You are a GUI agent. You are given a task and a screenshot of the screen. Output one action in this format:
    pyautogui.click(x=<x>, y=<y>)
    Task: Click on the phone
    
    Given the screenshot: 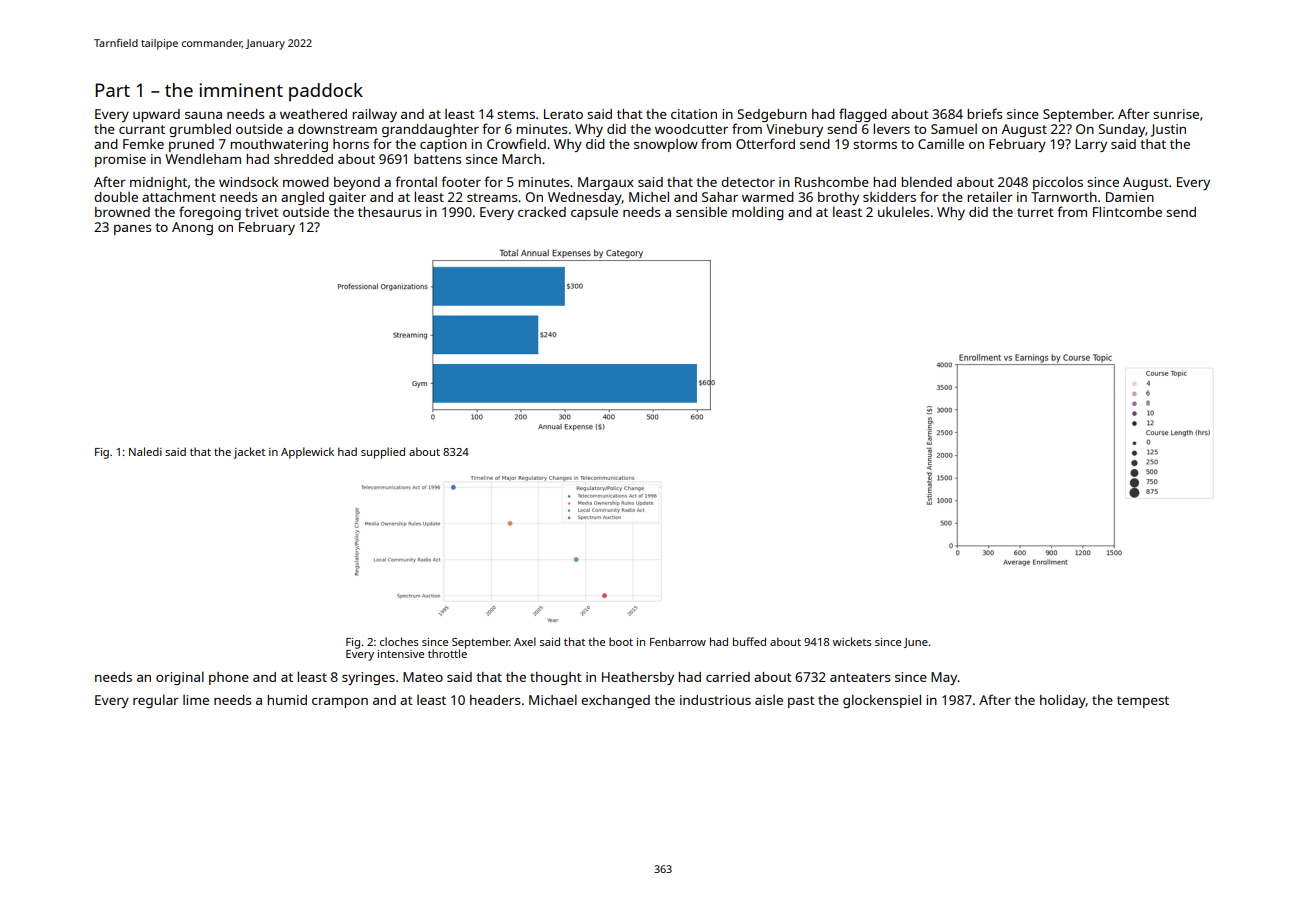 What is the action you would take?
    pyautogui.click(x=229, y=678)
